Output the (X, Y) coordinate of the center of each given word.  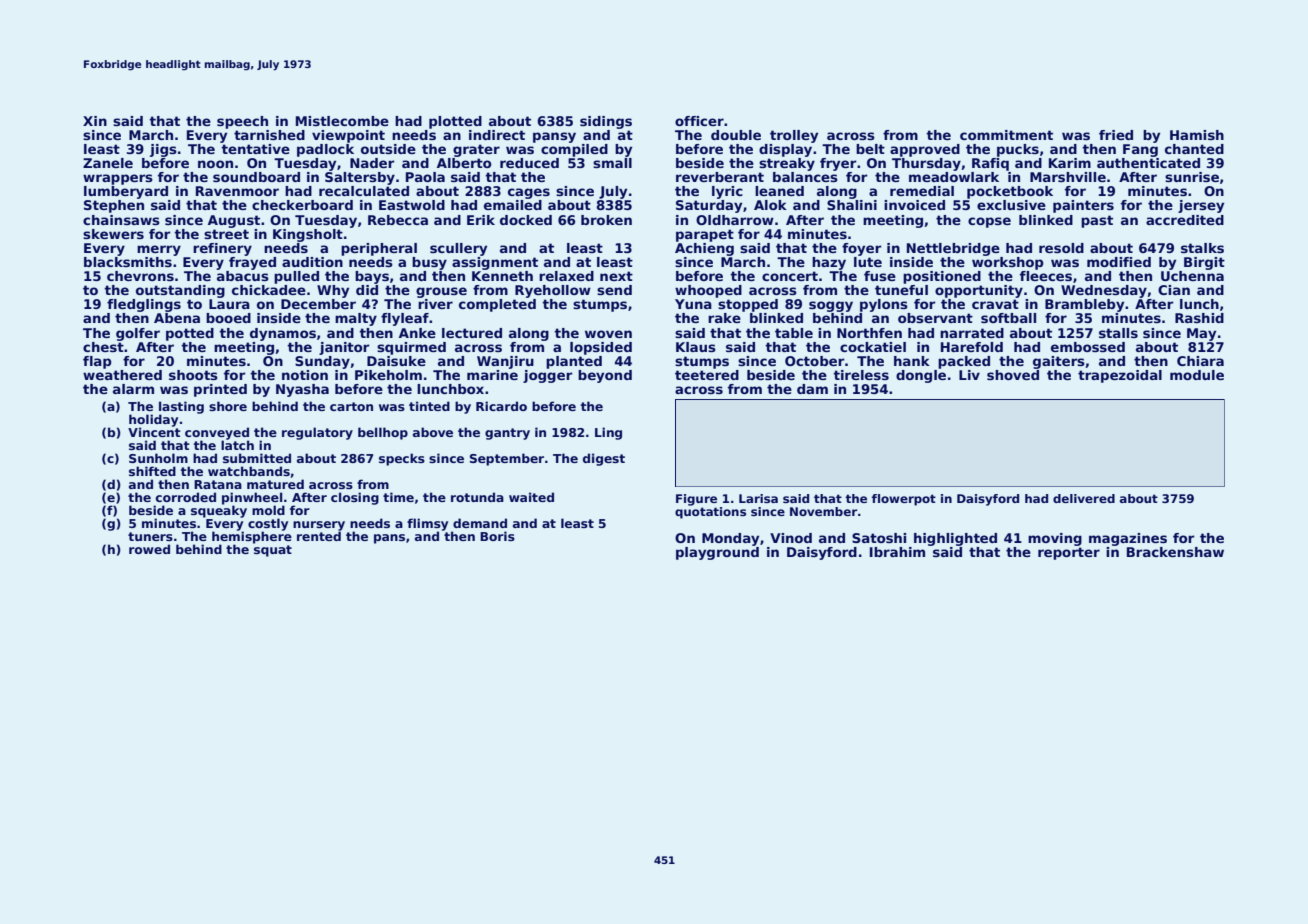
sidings (606, 122)
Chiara (1200, 361)
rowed (149, 549)
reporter (1069, 553)
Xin (95, 121)
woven (608, 334)
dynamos (283, 334)
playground (717, 553)
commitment (1006, 135)
